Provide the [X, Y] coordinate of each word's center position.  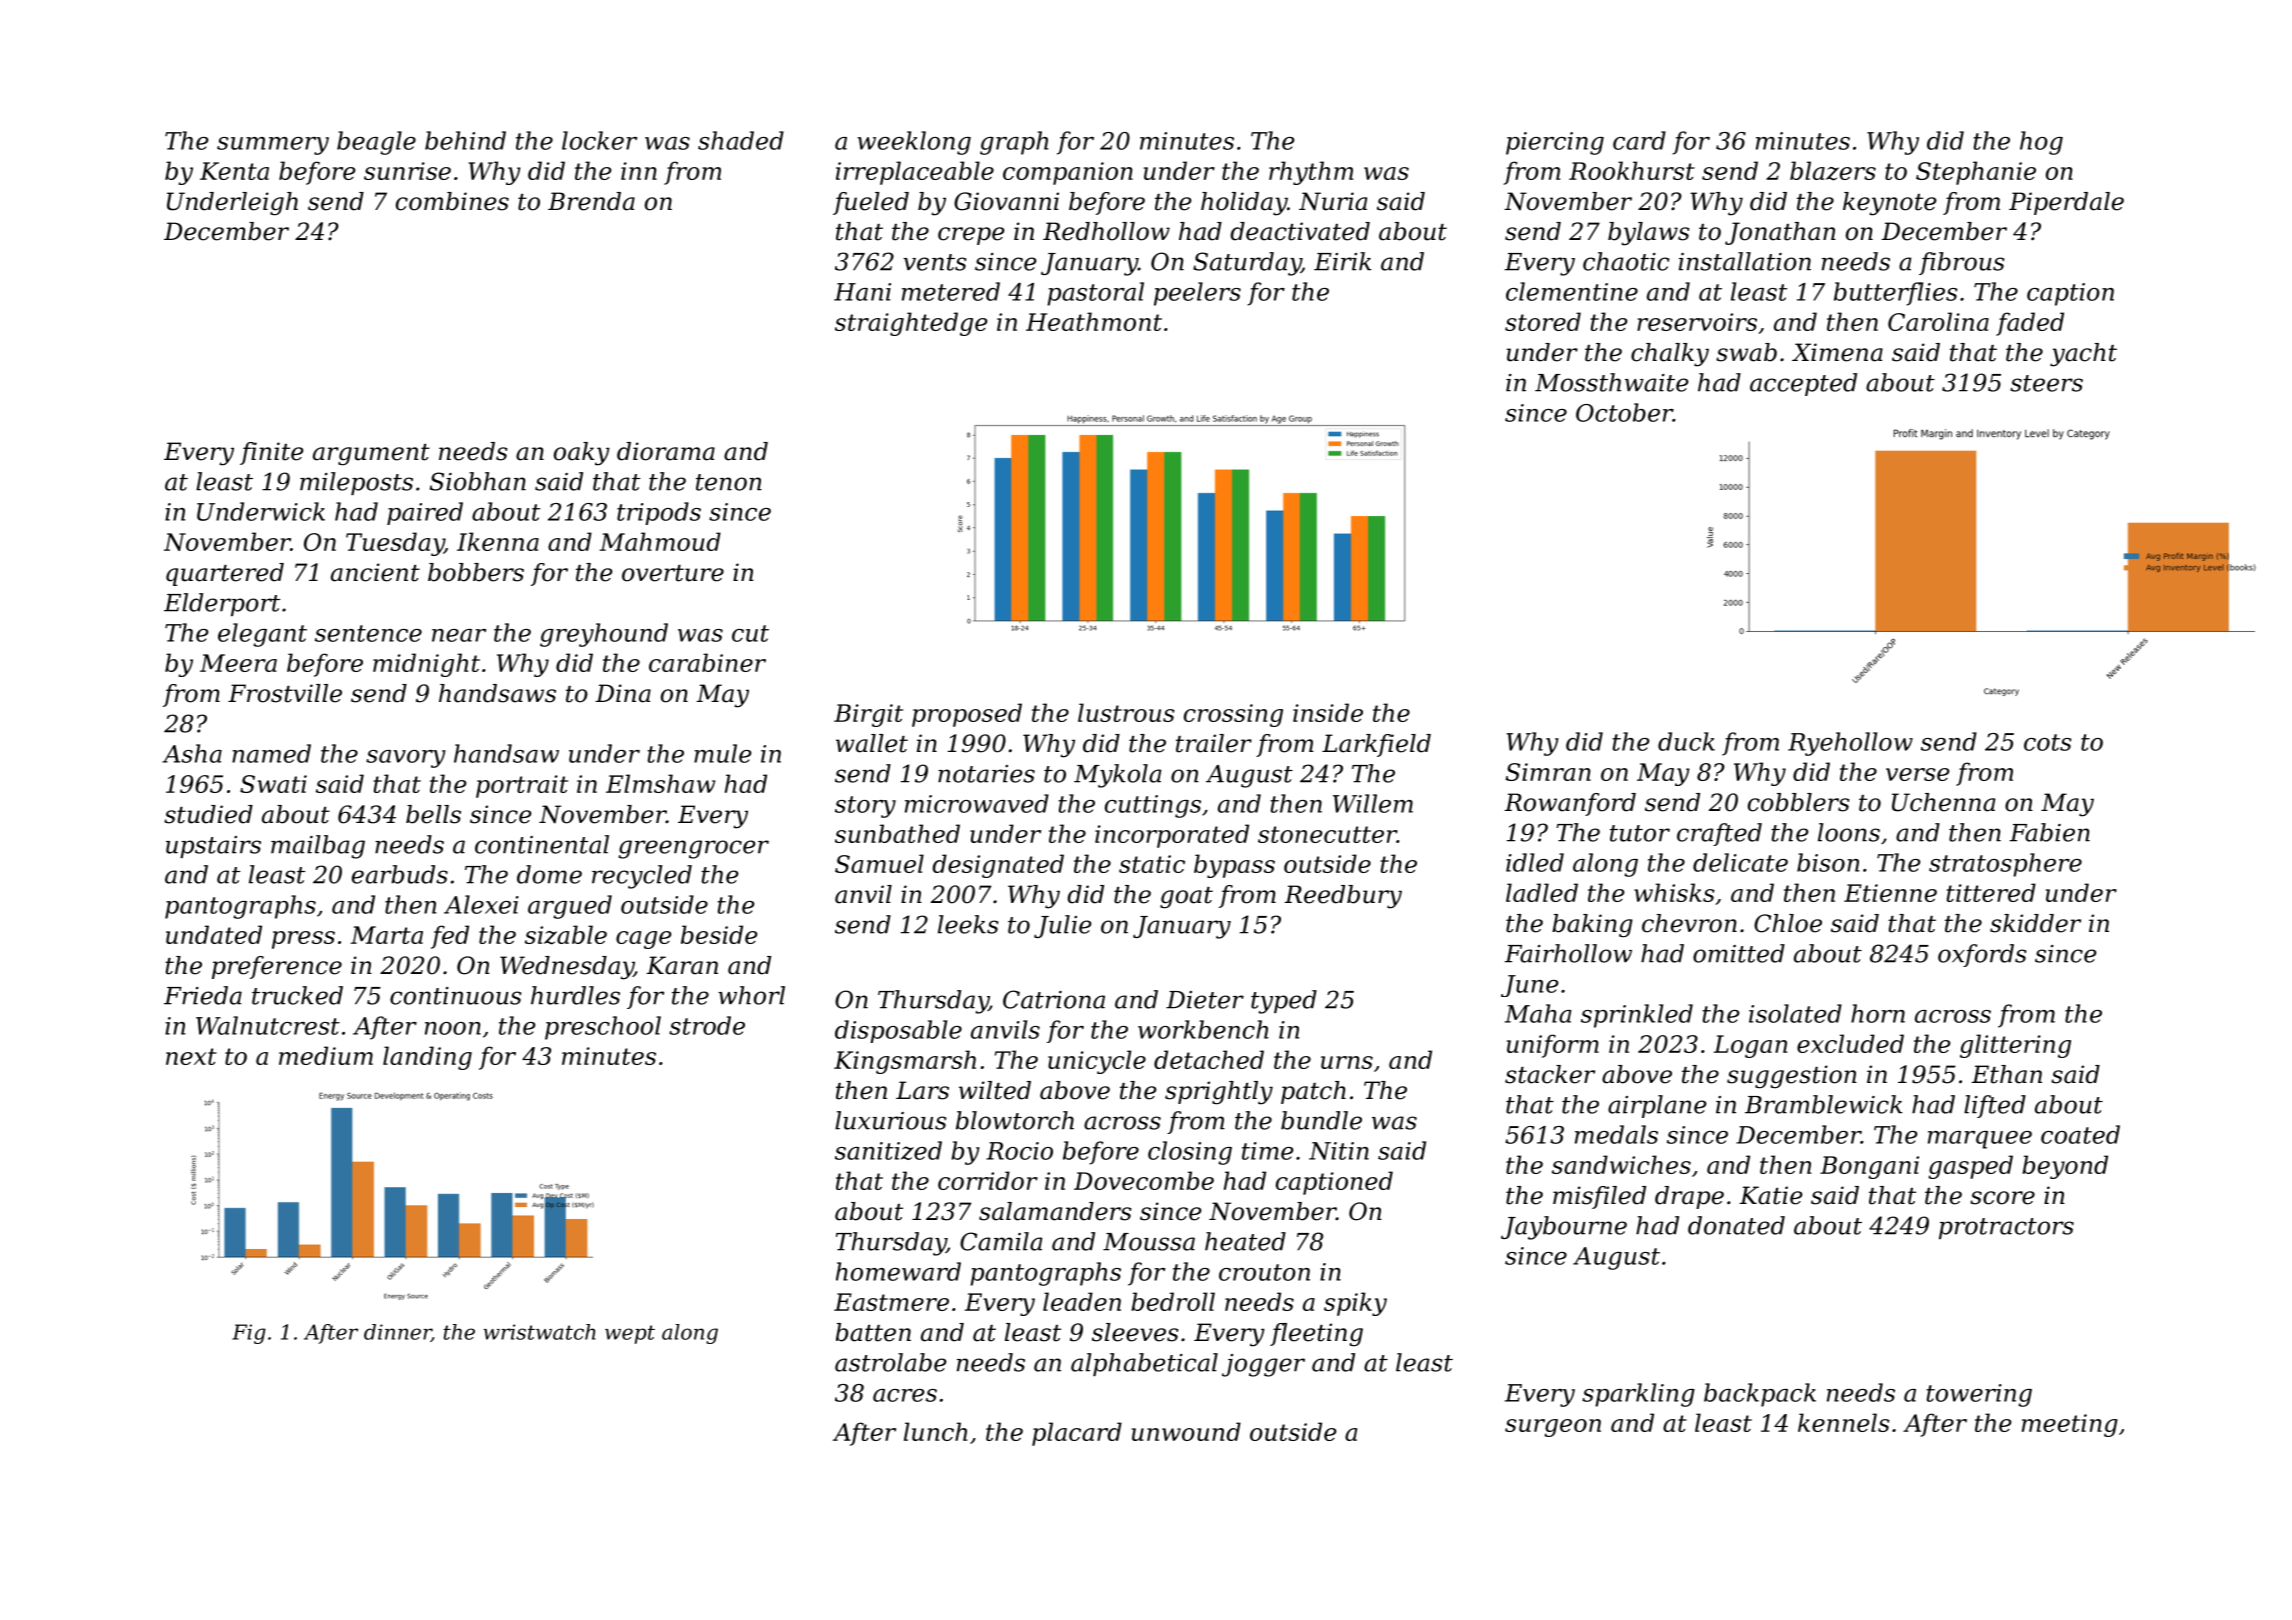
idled [1535, 862]
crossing [1233, 715]
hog [2041, 143]
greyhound [604, 635]
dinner [397, 1333]
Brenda [591, 201]
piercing [1555, 143]
